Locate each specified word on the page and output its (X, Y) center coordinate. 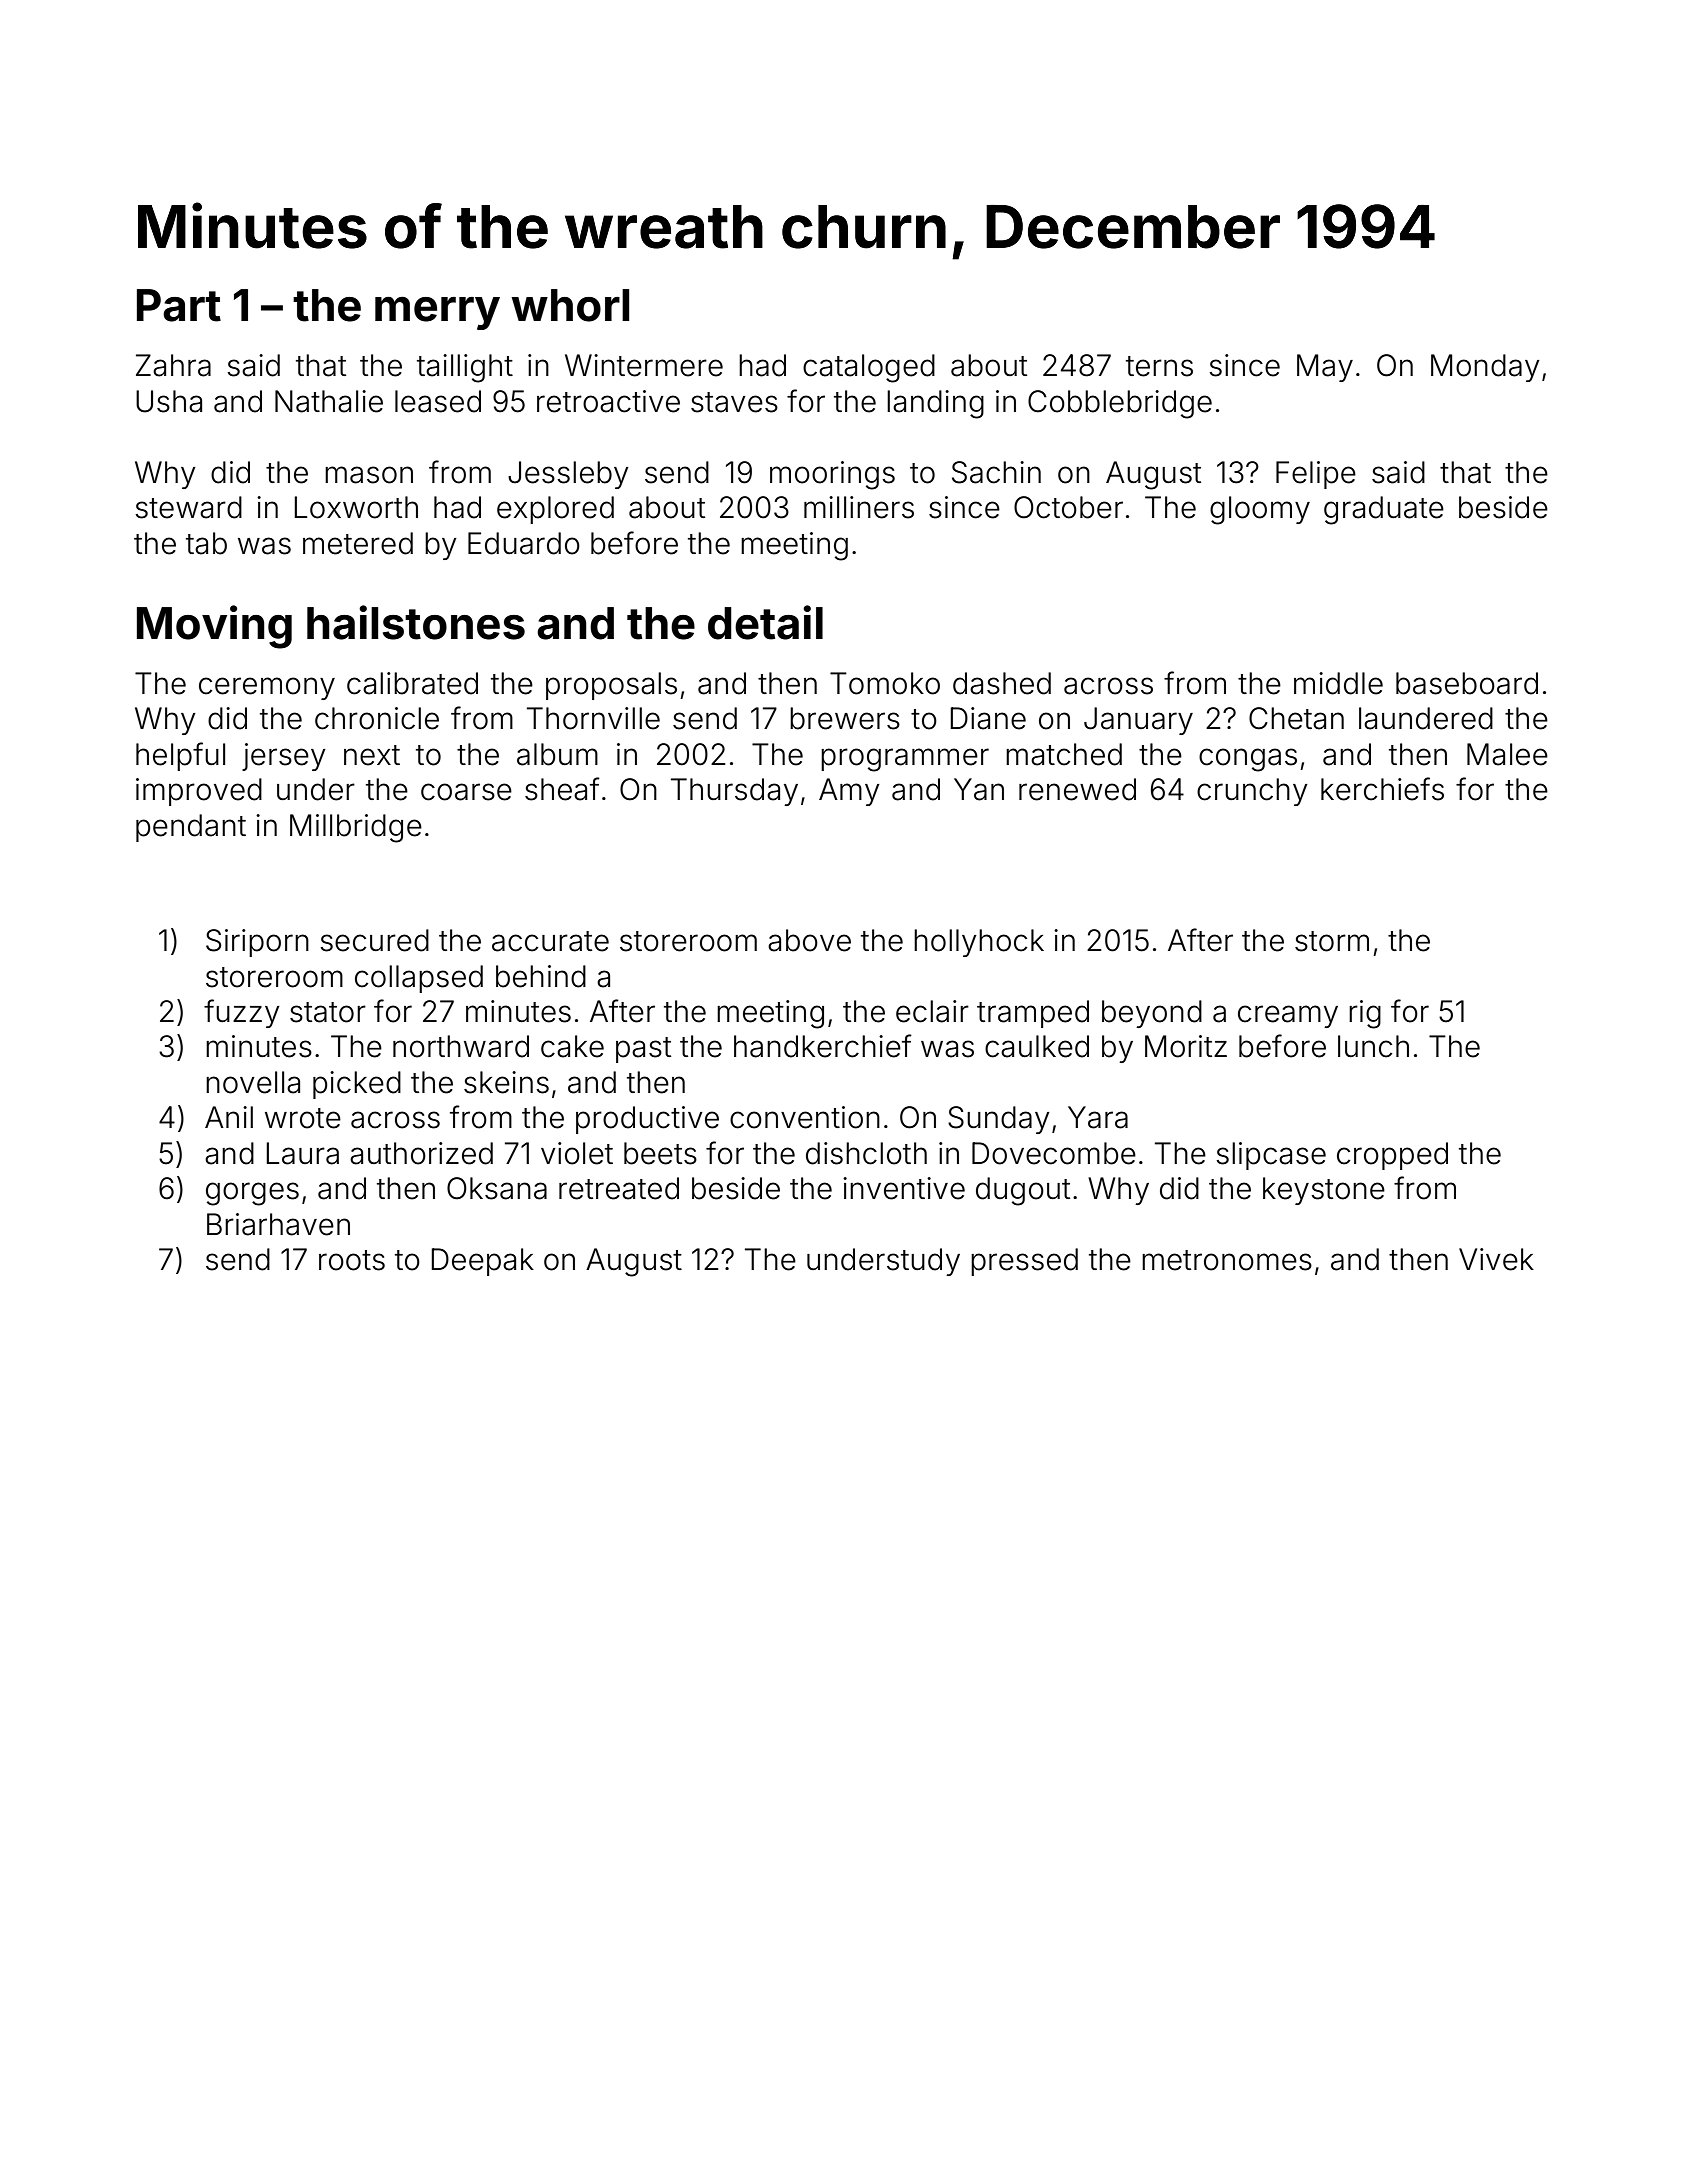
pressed (1024, 1262)
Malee (1507, 754)
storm (1332, 941)
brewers (845, 718)
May (1325, 368)
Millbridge (356, 828)
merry (437, 313)
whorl (570, 305)
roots (352, 1260)
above (809, 940)
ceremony (267, 688)
